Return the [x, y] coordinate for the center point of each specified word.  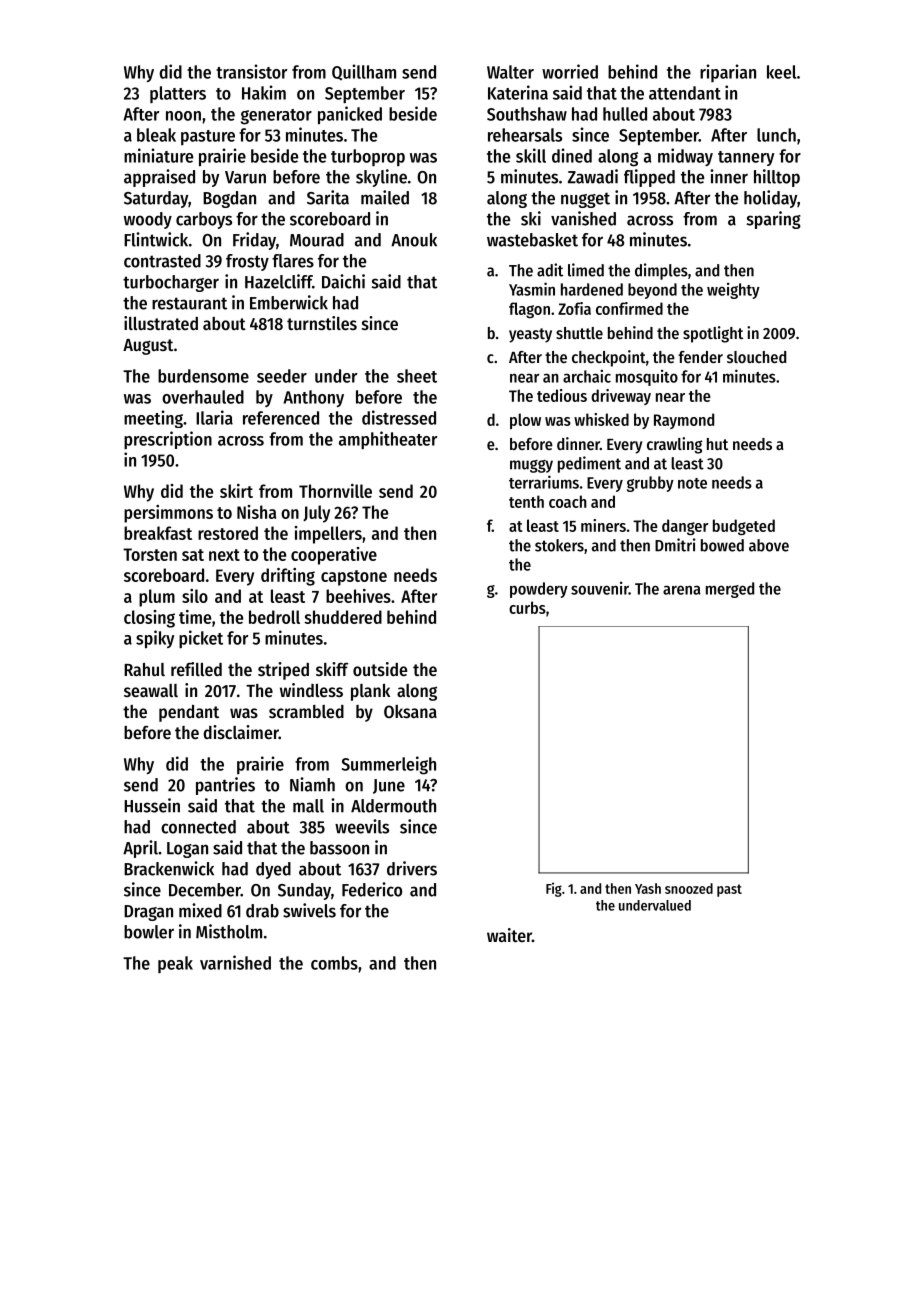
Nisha [256, 512]
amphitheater [388, 440]
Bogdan [229, 199]
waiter [509, 935]
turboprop [368, 157]
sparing [774, 220]
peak [175, 964]
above [769, 545]
